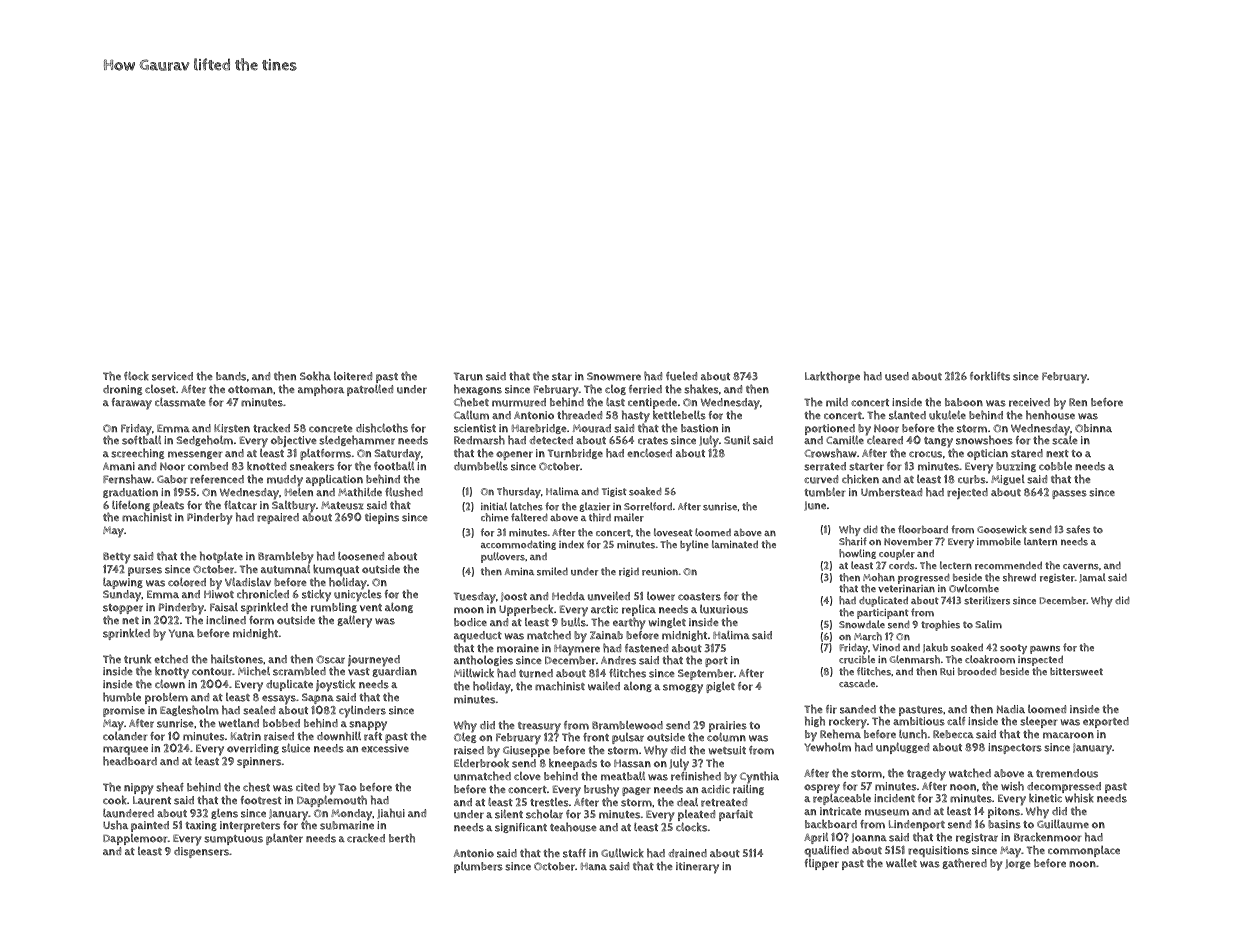 This document has width=1233, height=952. I want to click on centipede, so click(652, 403).
